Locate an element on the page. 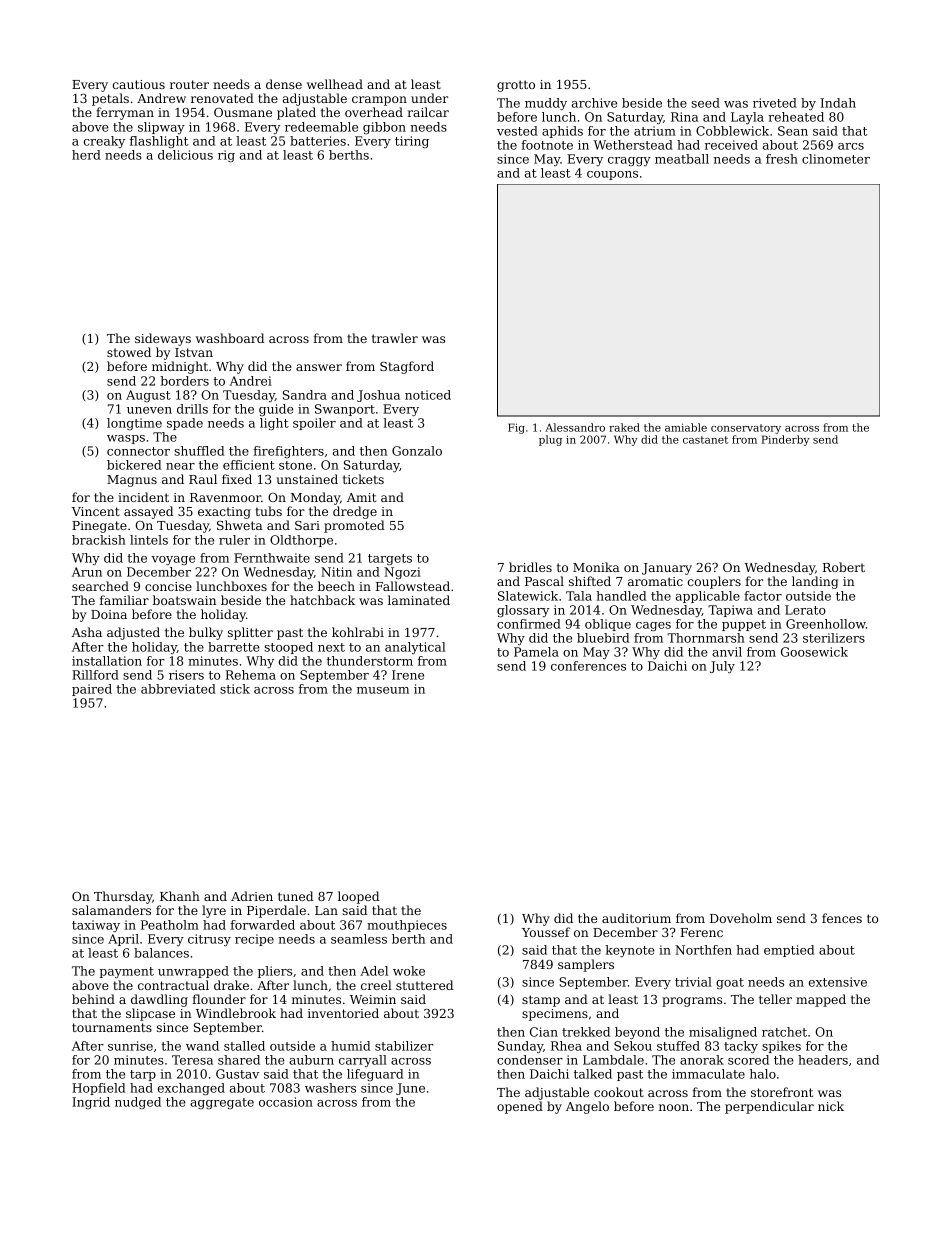  stooped is located at coordinates (288, 648).
